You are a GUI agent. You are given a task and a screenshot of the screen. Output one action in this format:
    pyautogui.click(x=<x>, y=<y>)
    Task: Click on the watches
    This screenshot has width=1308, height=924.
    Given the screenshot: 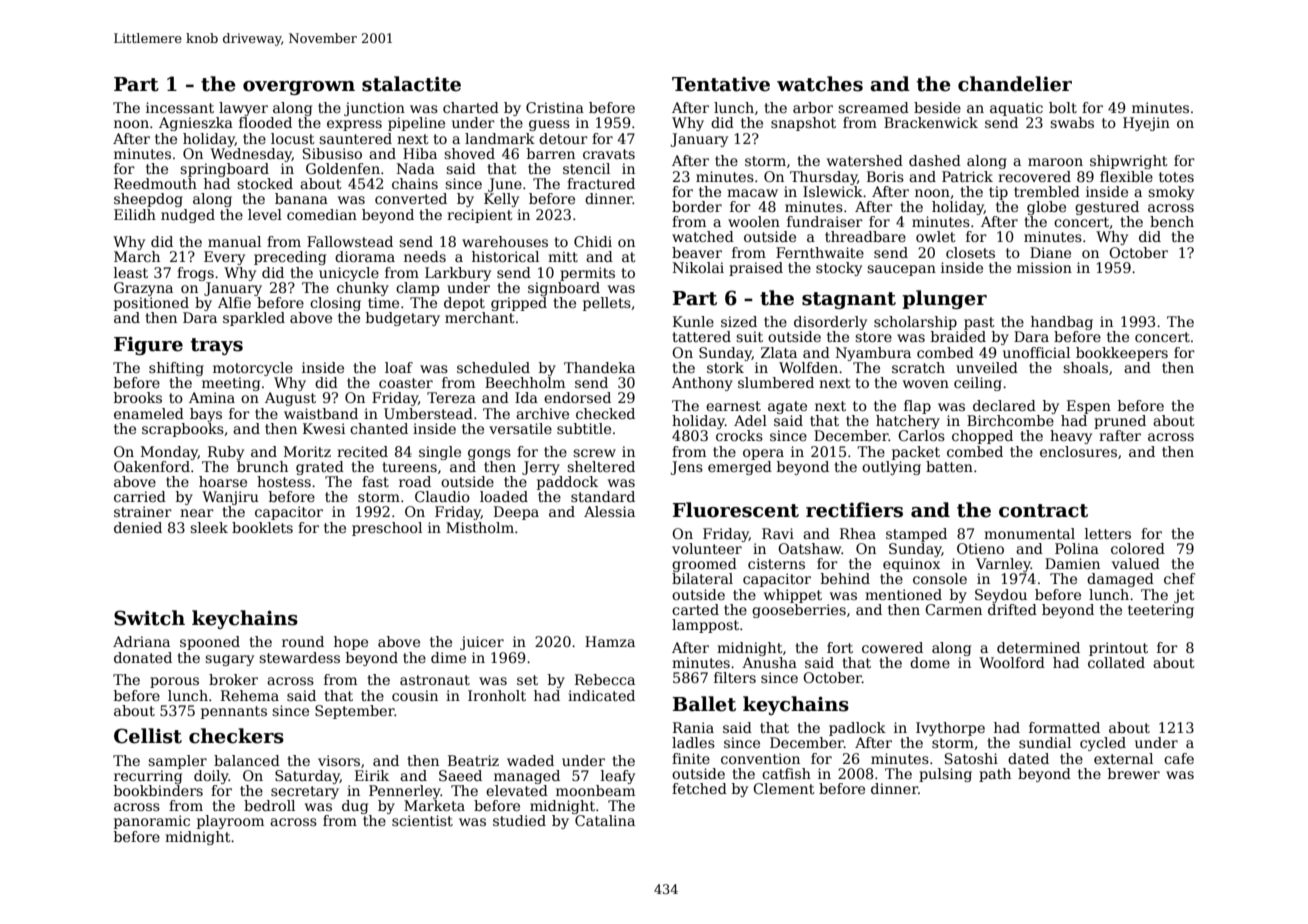 What is the action you would take?
    pyautogui.click(x=820, y=84)
